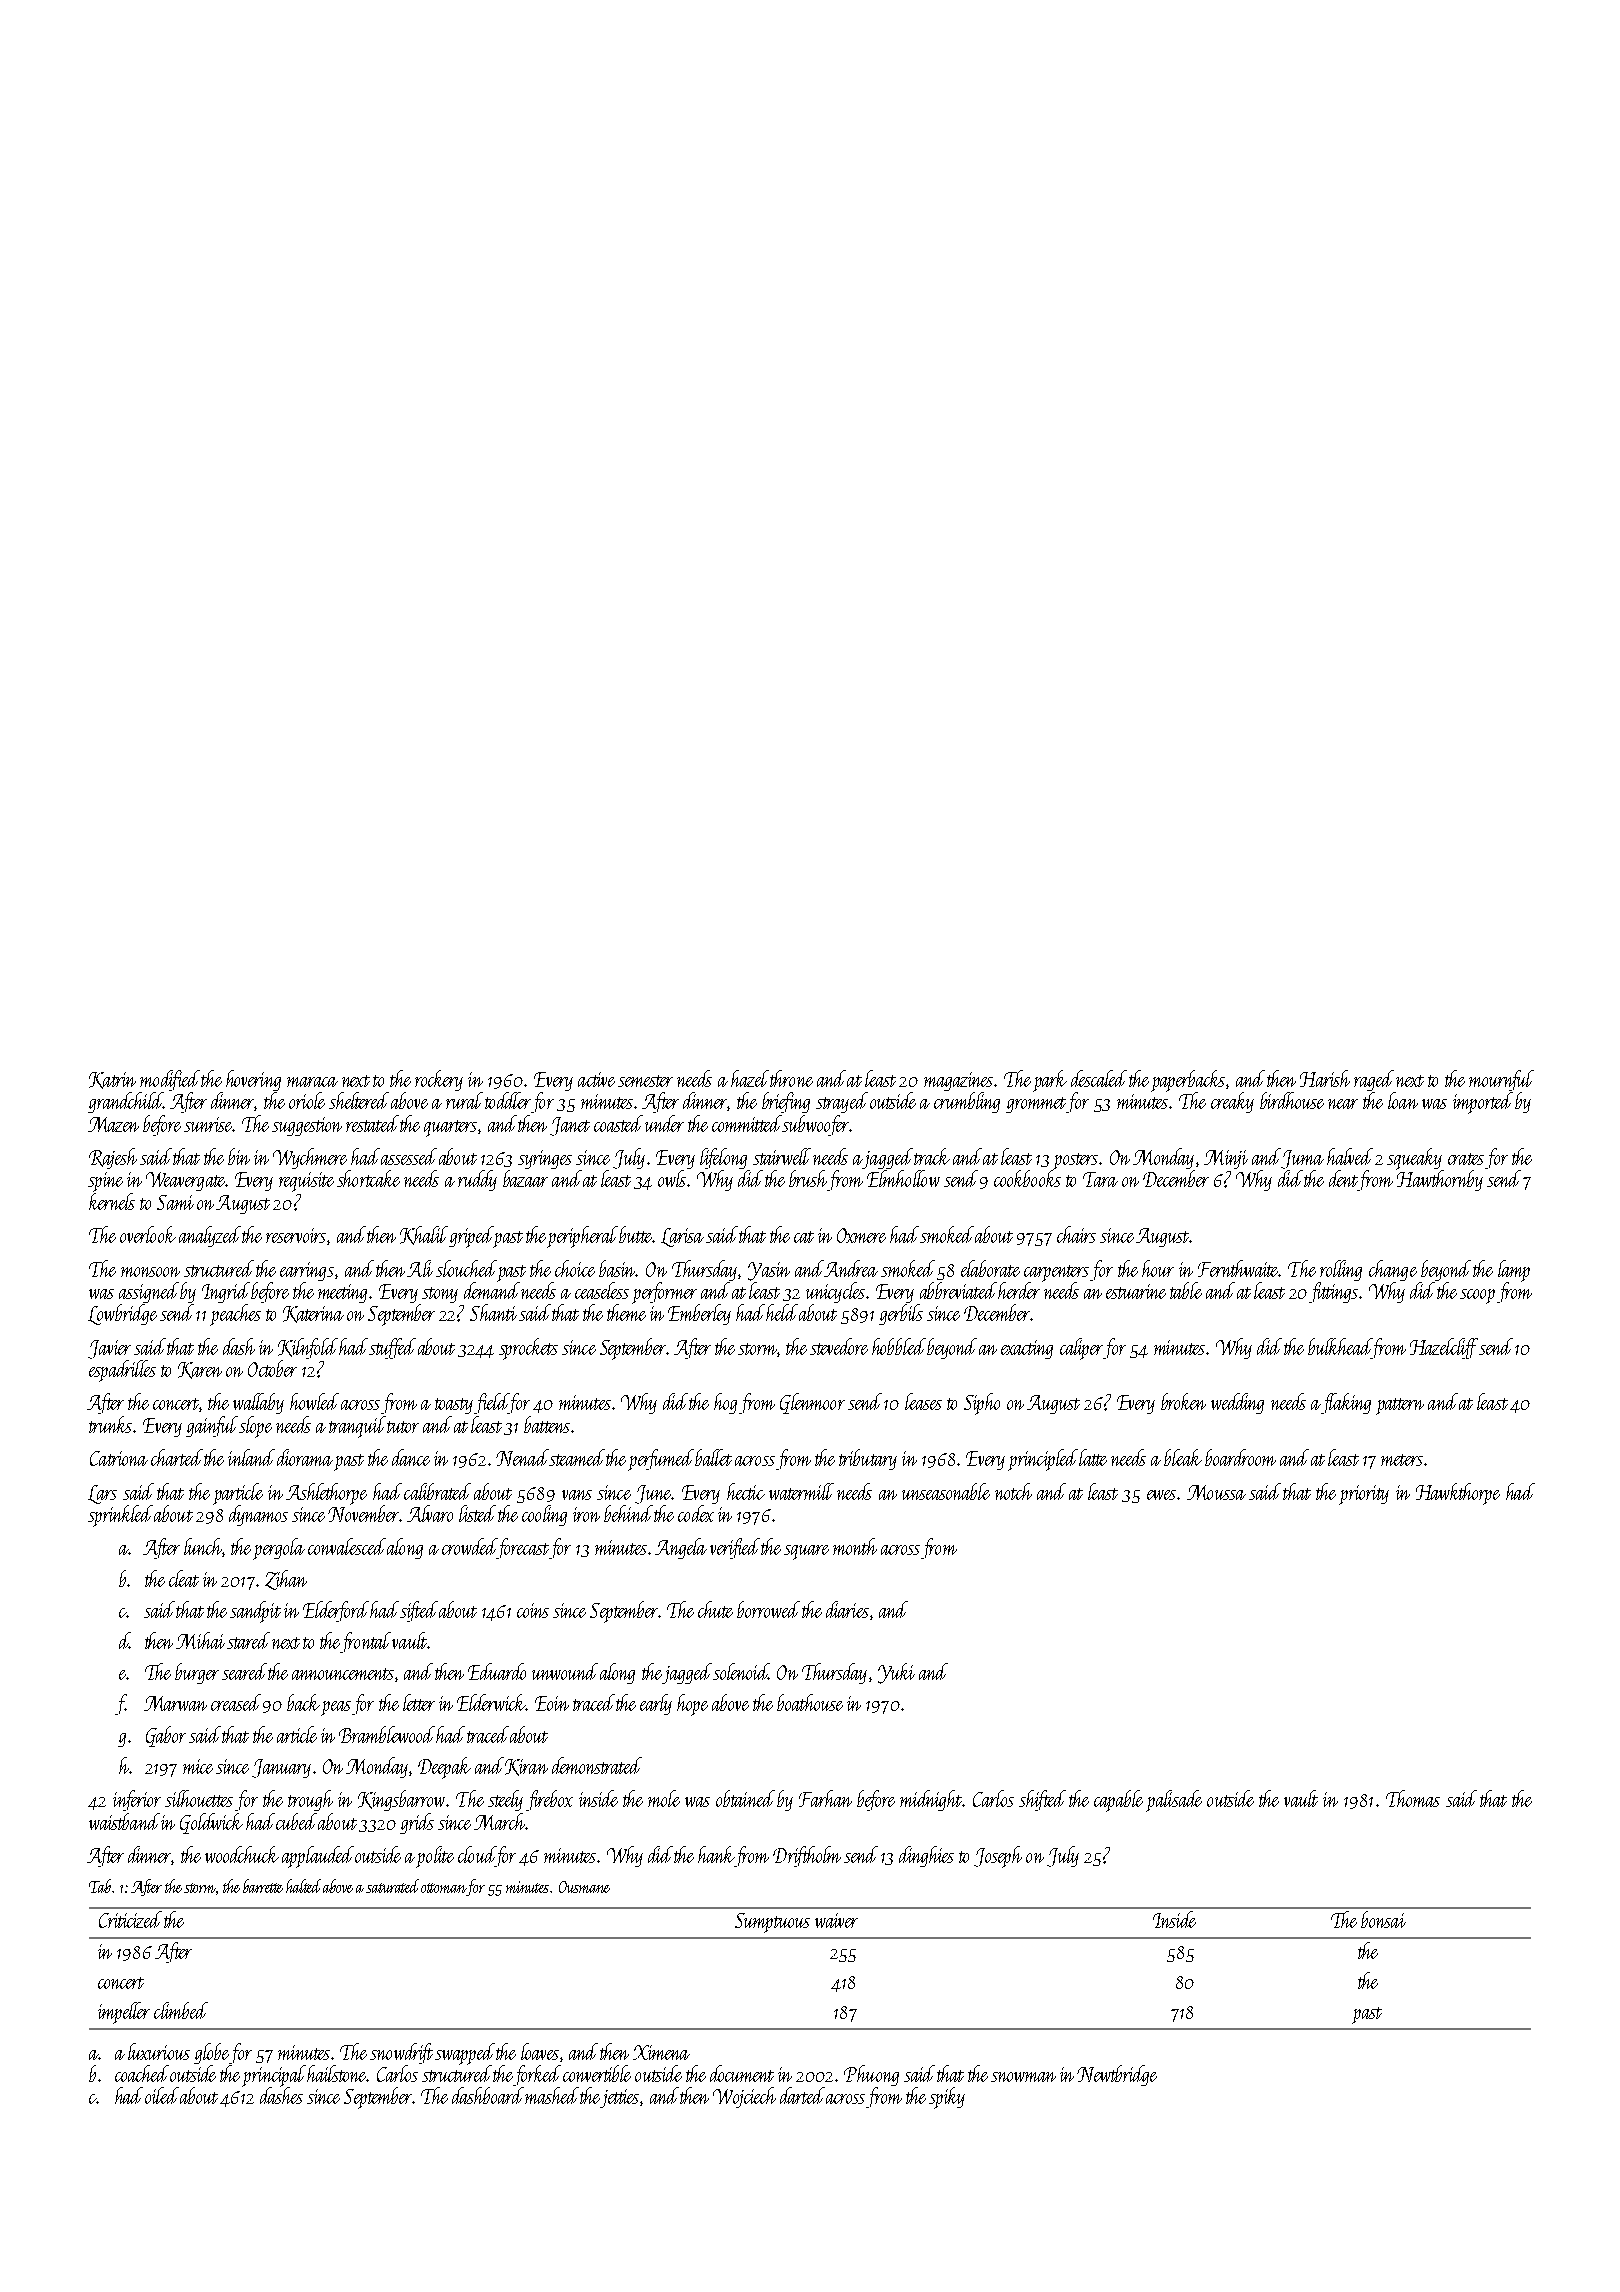 The width and height of the screenshot is (1620, 2292). Describe the element at coordinates (113, 1124) in the screenshot. I see `Mazen` at that location.
